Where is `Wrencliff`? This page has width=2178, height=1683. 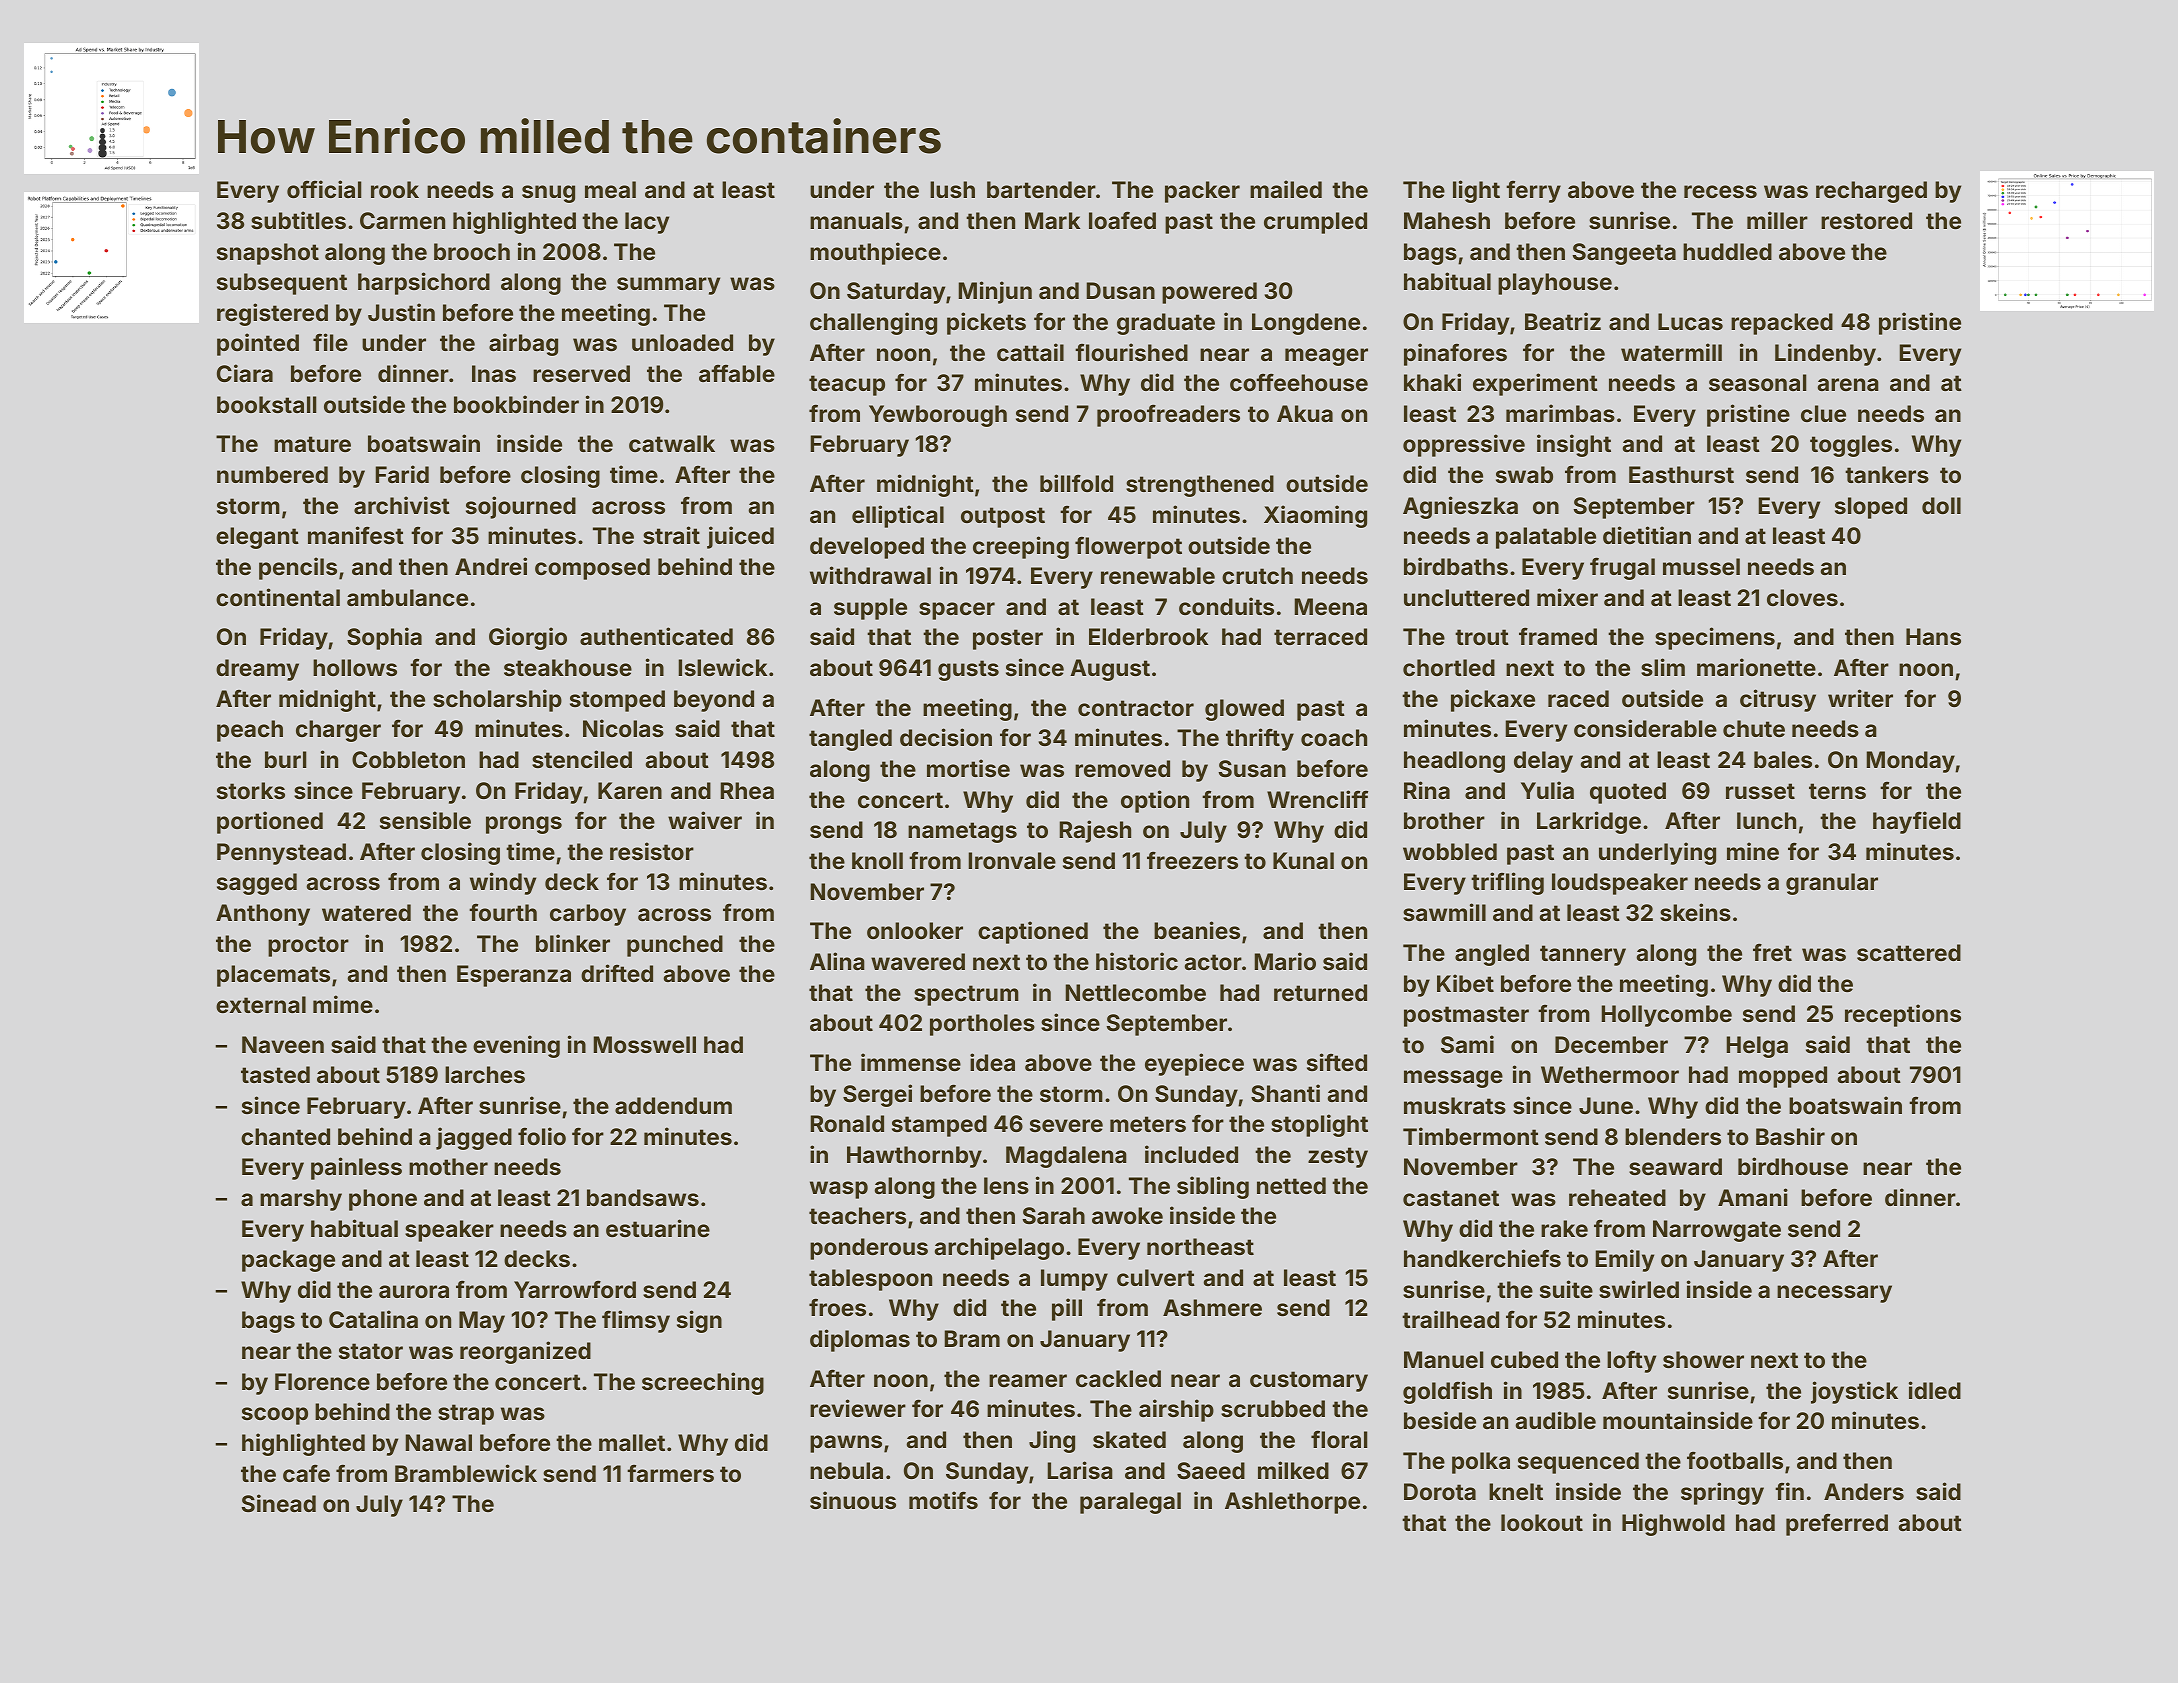
Wrencliff is located at coordinates (1317, 799).
